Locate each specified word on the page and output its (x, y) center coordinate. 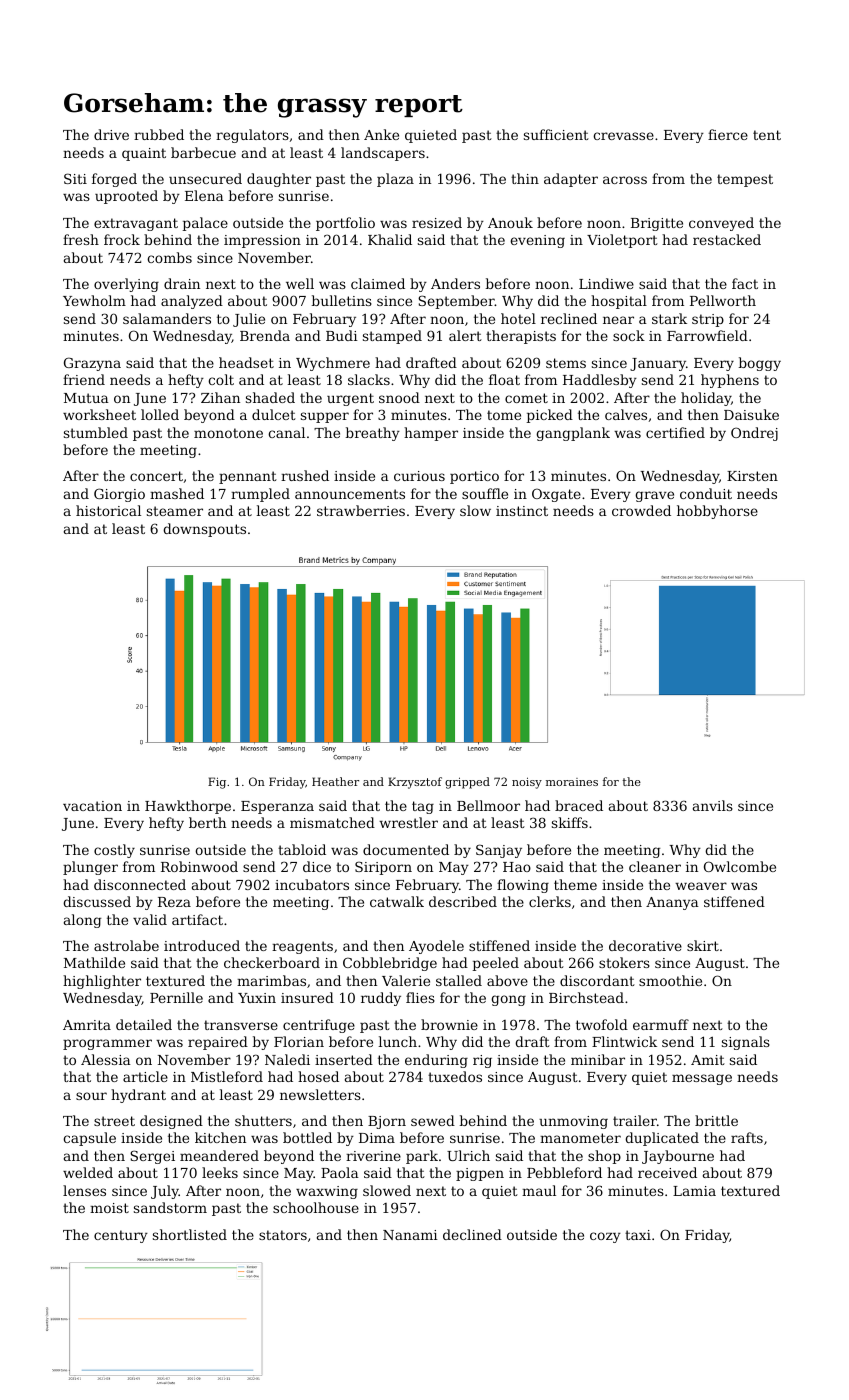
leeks (220, 1172)
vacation (92, 806)
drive (111, 134)
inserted (344, 1059)
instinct (522, 511)
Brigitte (657, 224)
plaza (395, 180)
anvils (713, 805)
